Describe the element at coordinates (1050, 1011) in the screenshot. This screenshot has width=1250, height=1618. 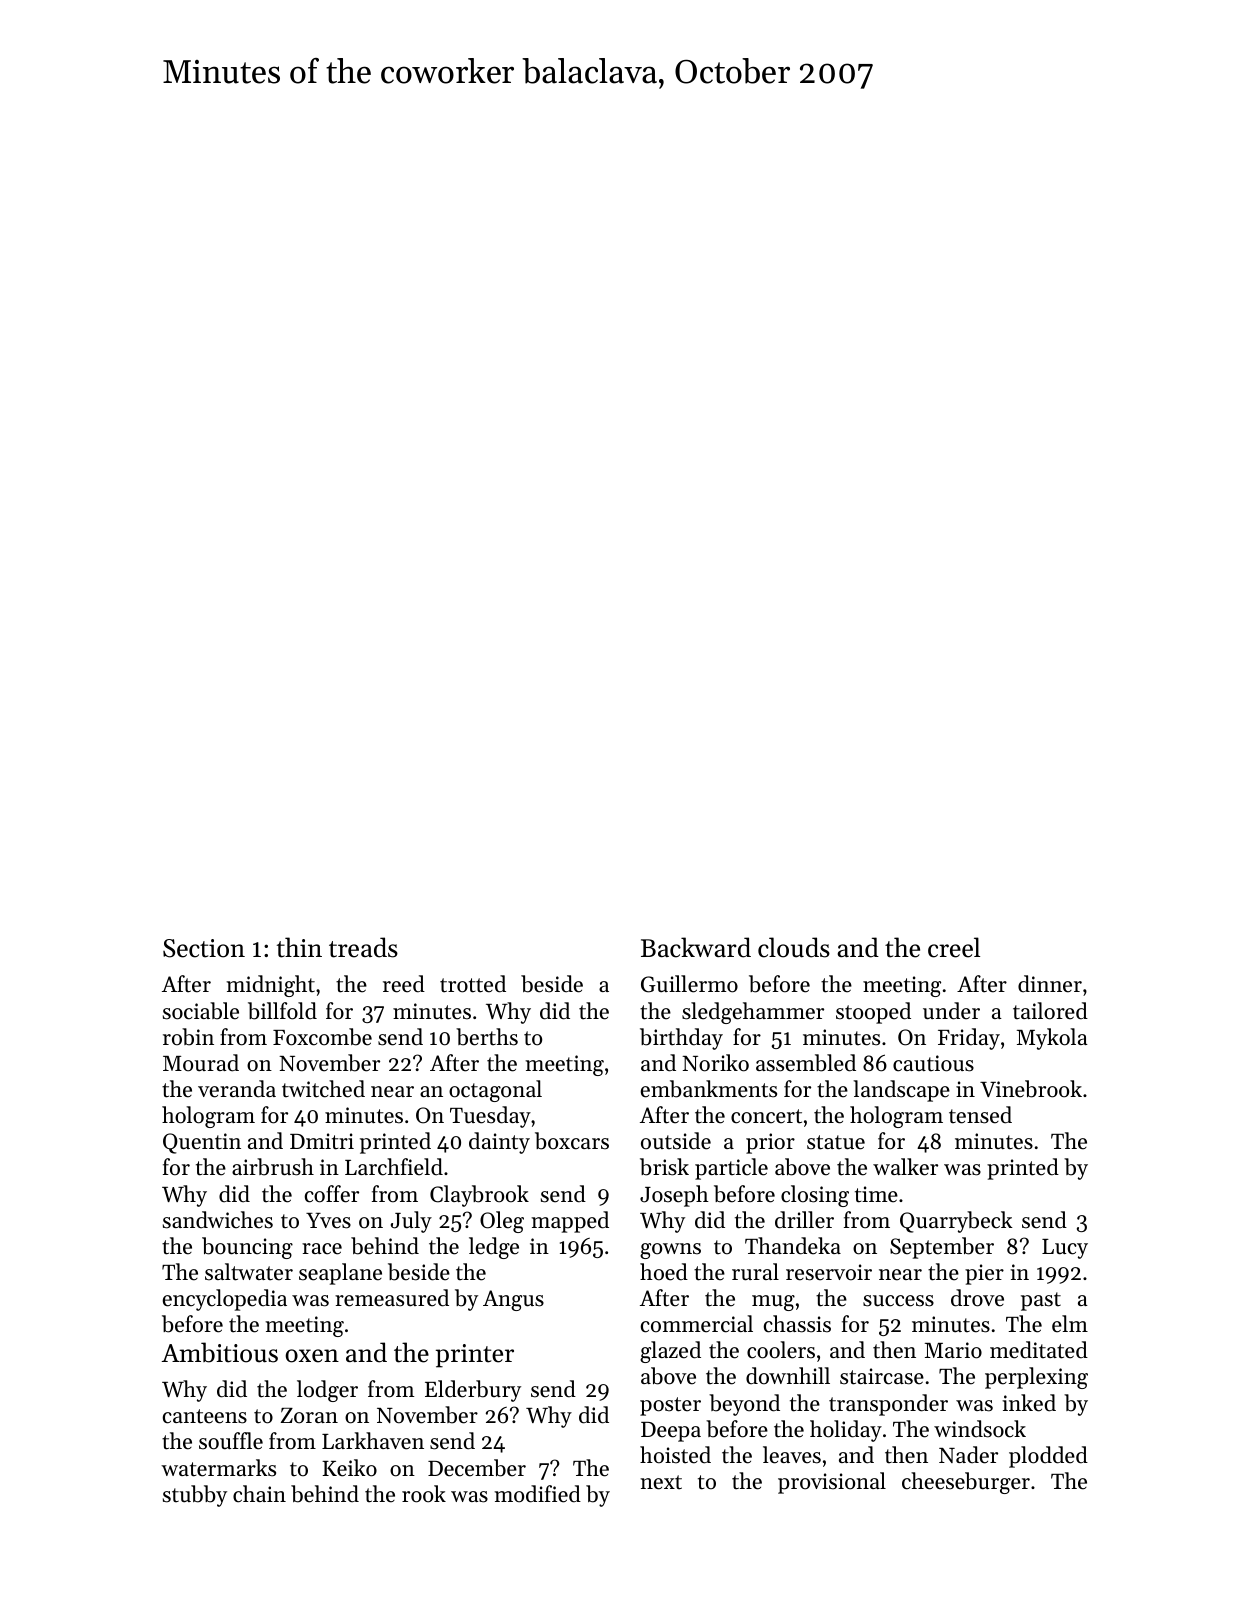
I see `tailored` at that location.
